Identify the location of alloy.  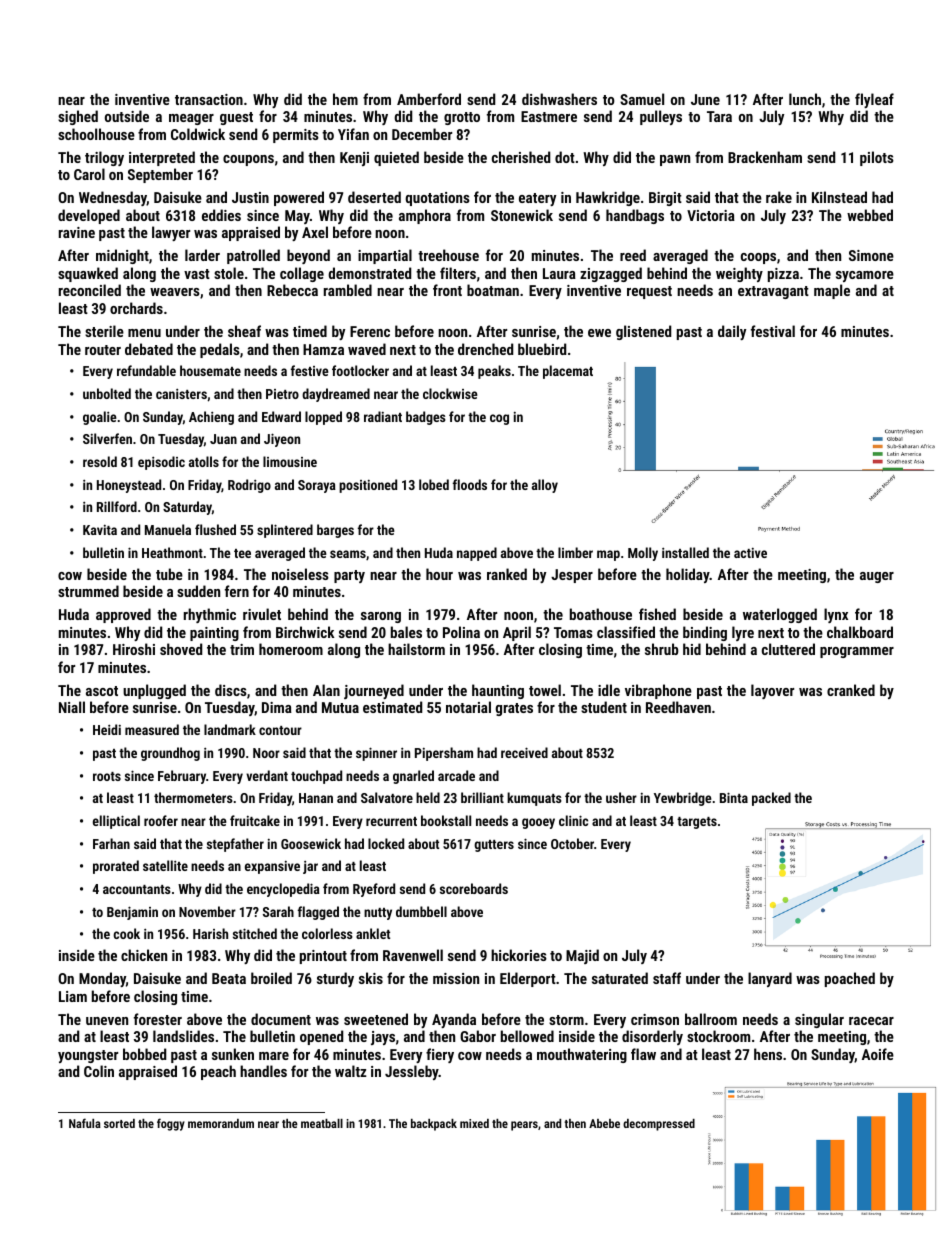
(545, 486).
